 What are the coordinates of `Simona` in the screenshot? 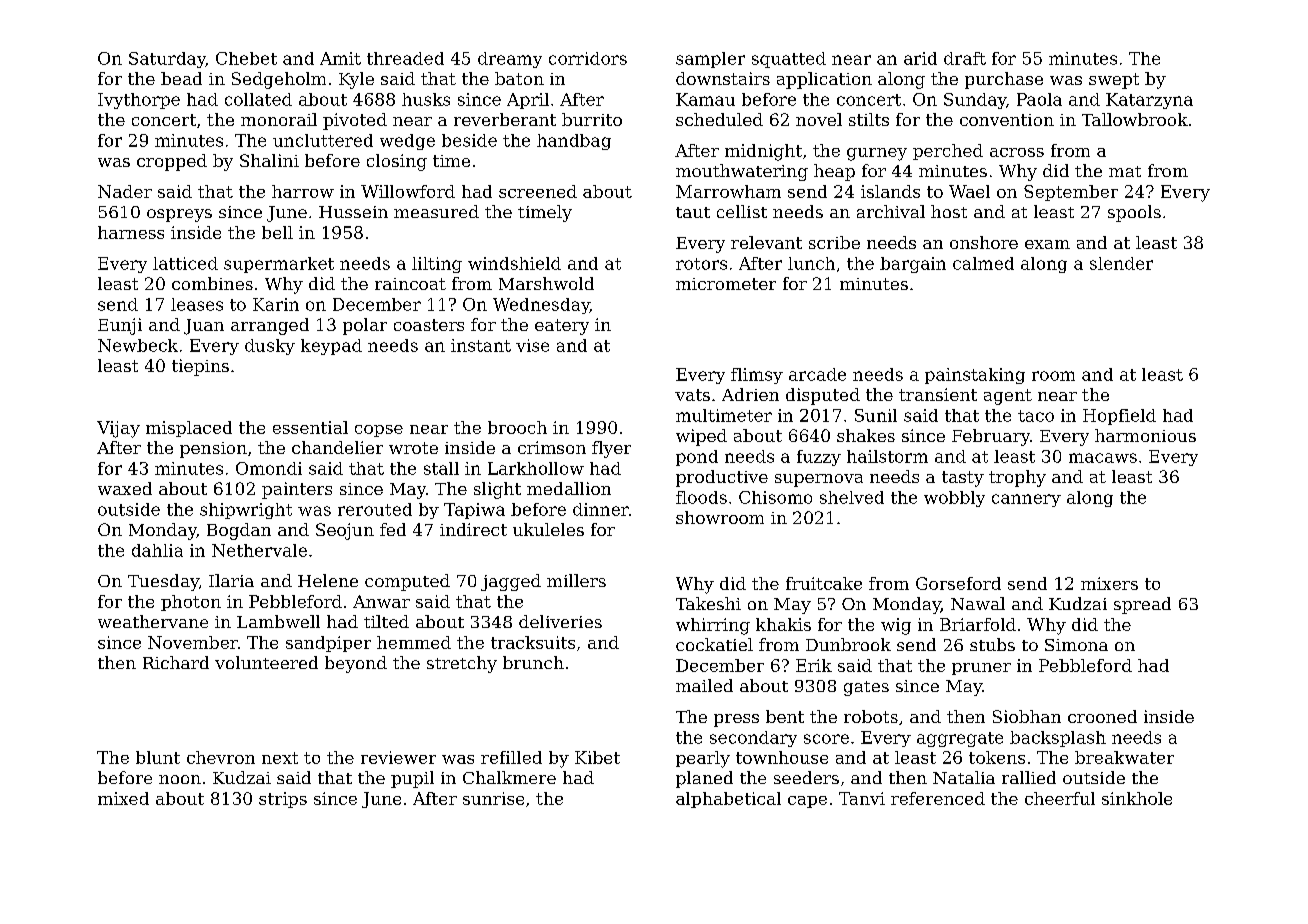 It's located at (1076, 645).
